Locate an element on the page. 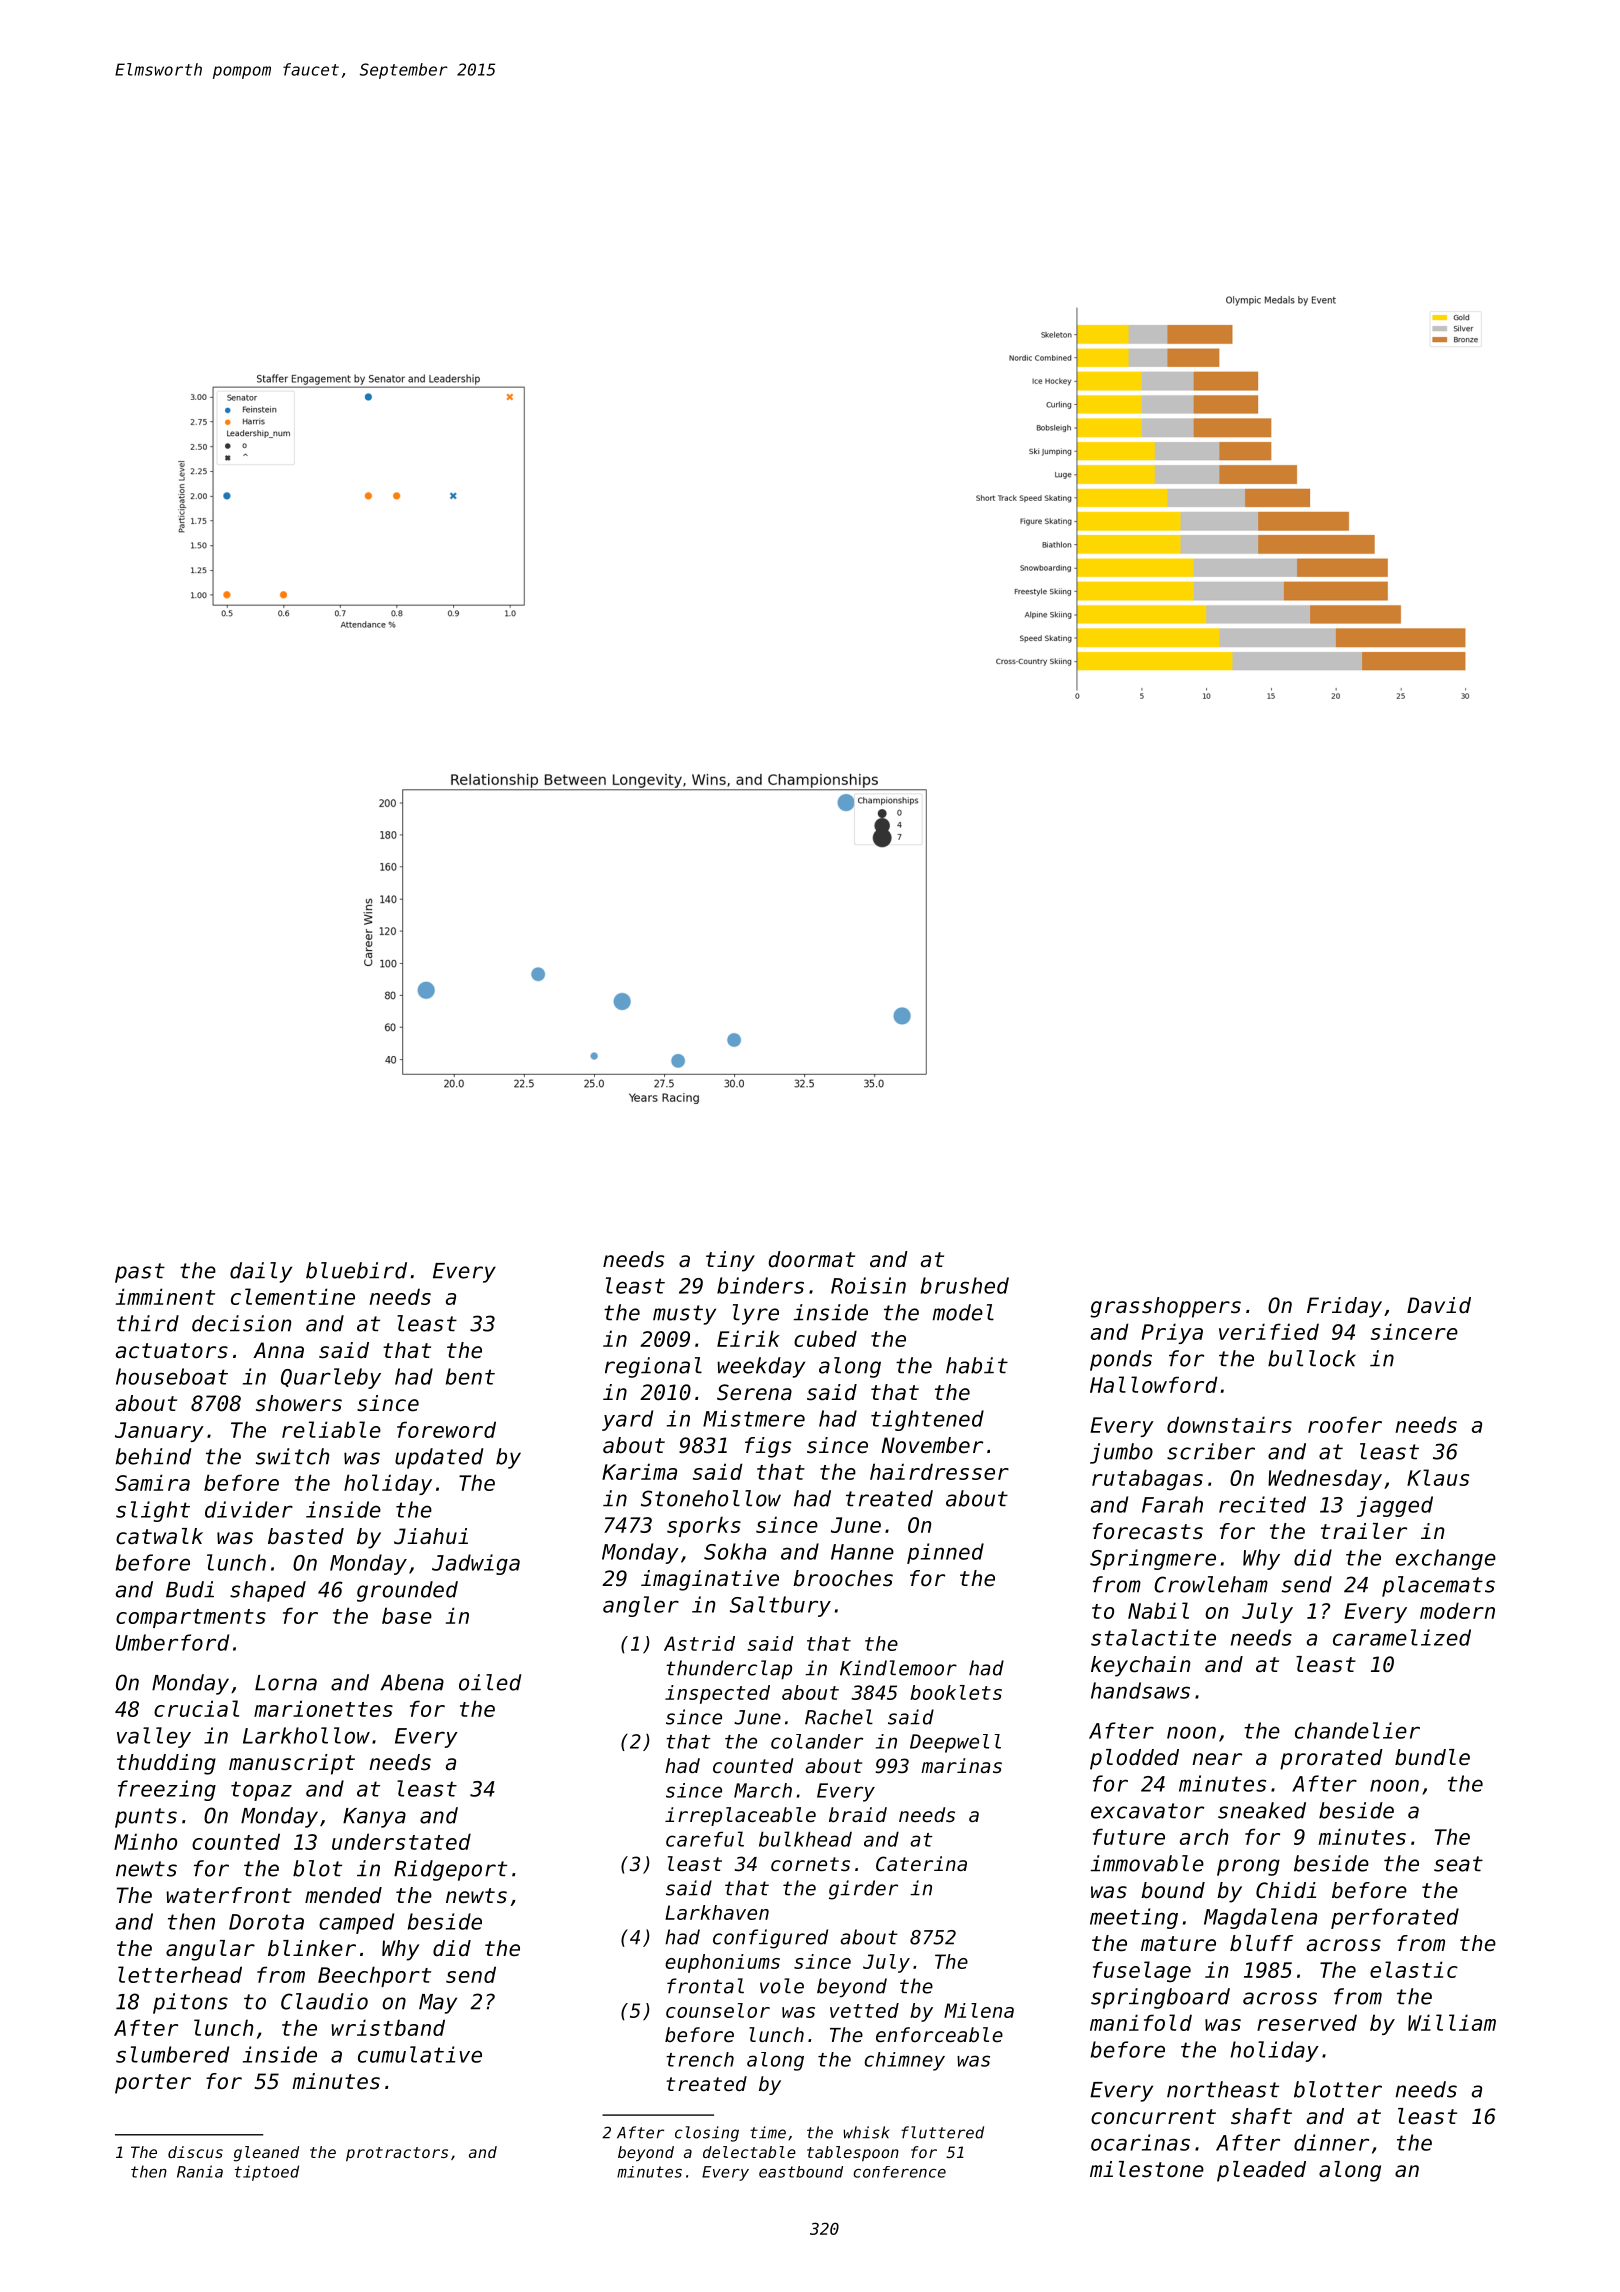 This page has width=1620, height=2292. habit is located at coordinates (977, 1365).
